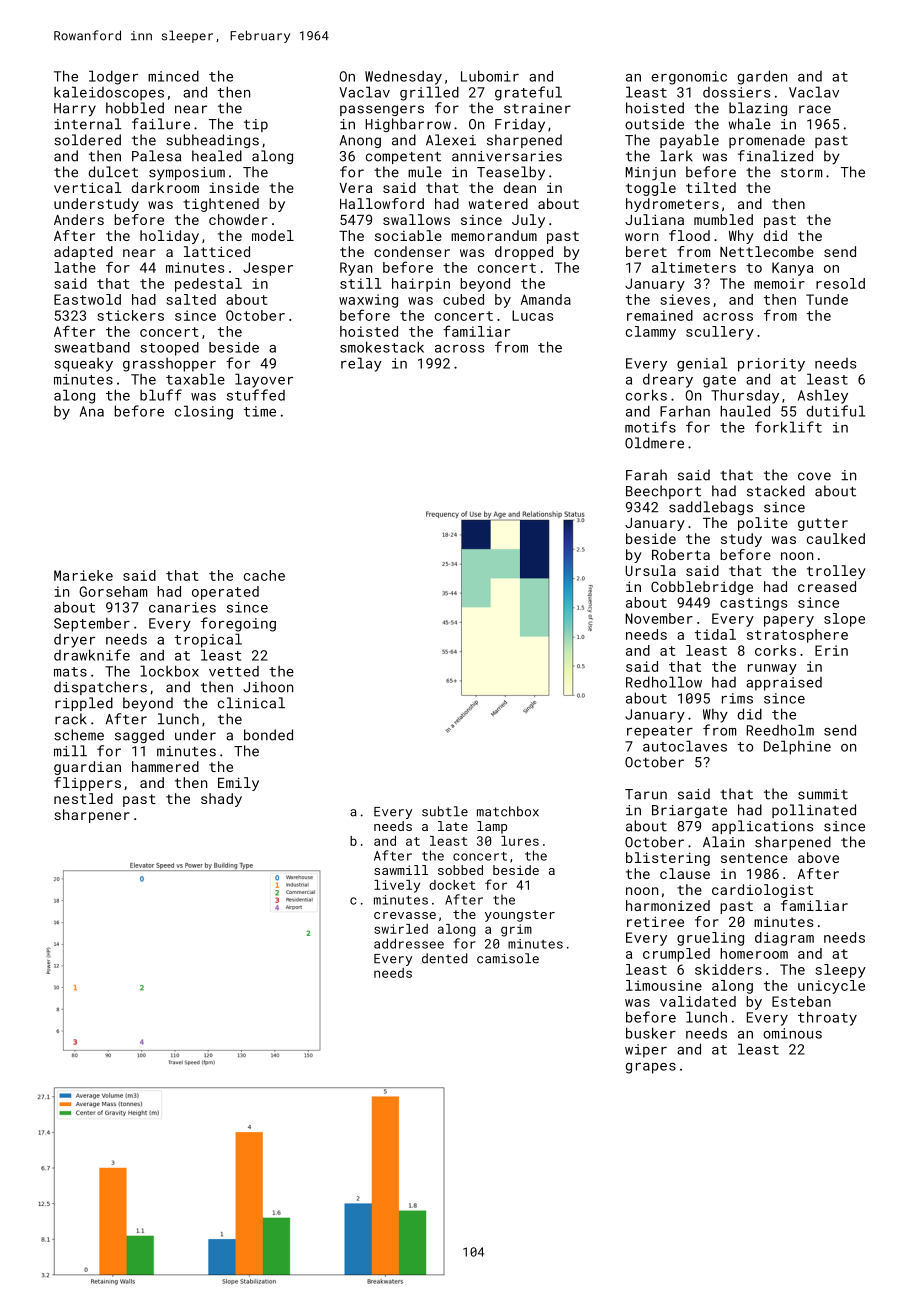  I want to click on smokestack, so click(382, 347).
